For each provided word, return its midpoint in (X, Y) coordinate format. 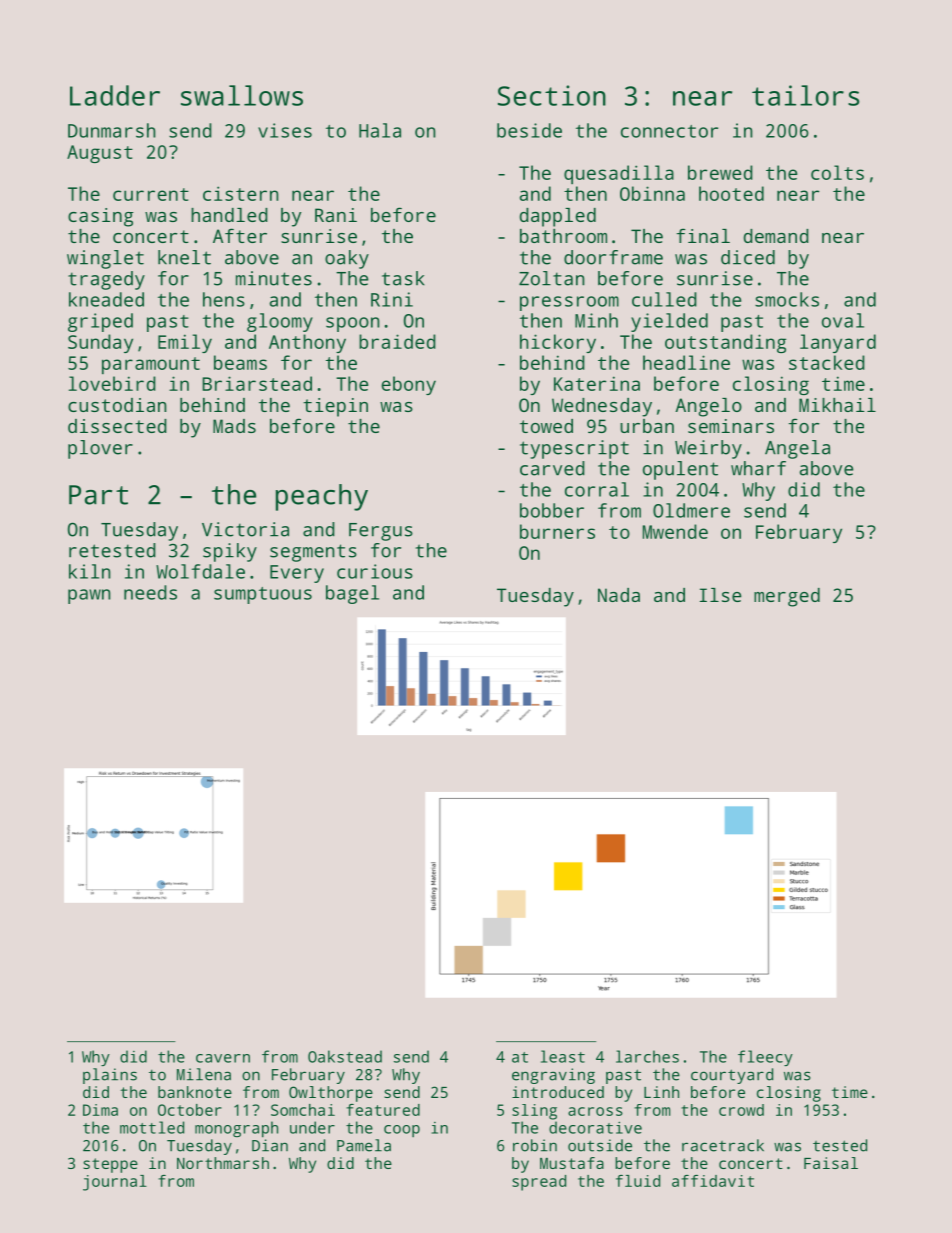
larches (647, 1056)
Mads (234, 426)
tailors (805, 95)
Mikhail (837, 405)
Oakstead (345, 1056)
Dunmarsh (112, 130)
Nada (619, 595)
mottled (152, 1127)
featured (383, 1110)
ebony (408, 385)
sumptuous (263, 595)
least (563, 1056)
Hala (380, 130)
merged (787, 597)
